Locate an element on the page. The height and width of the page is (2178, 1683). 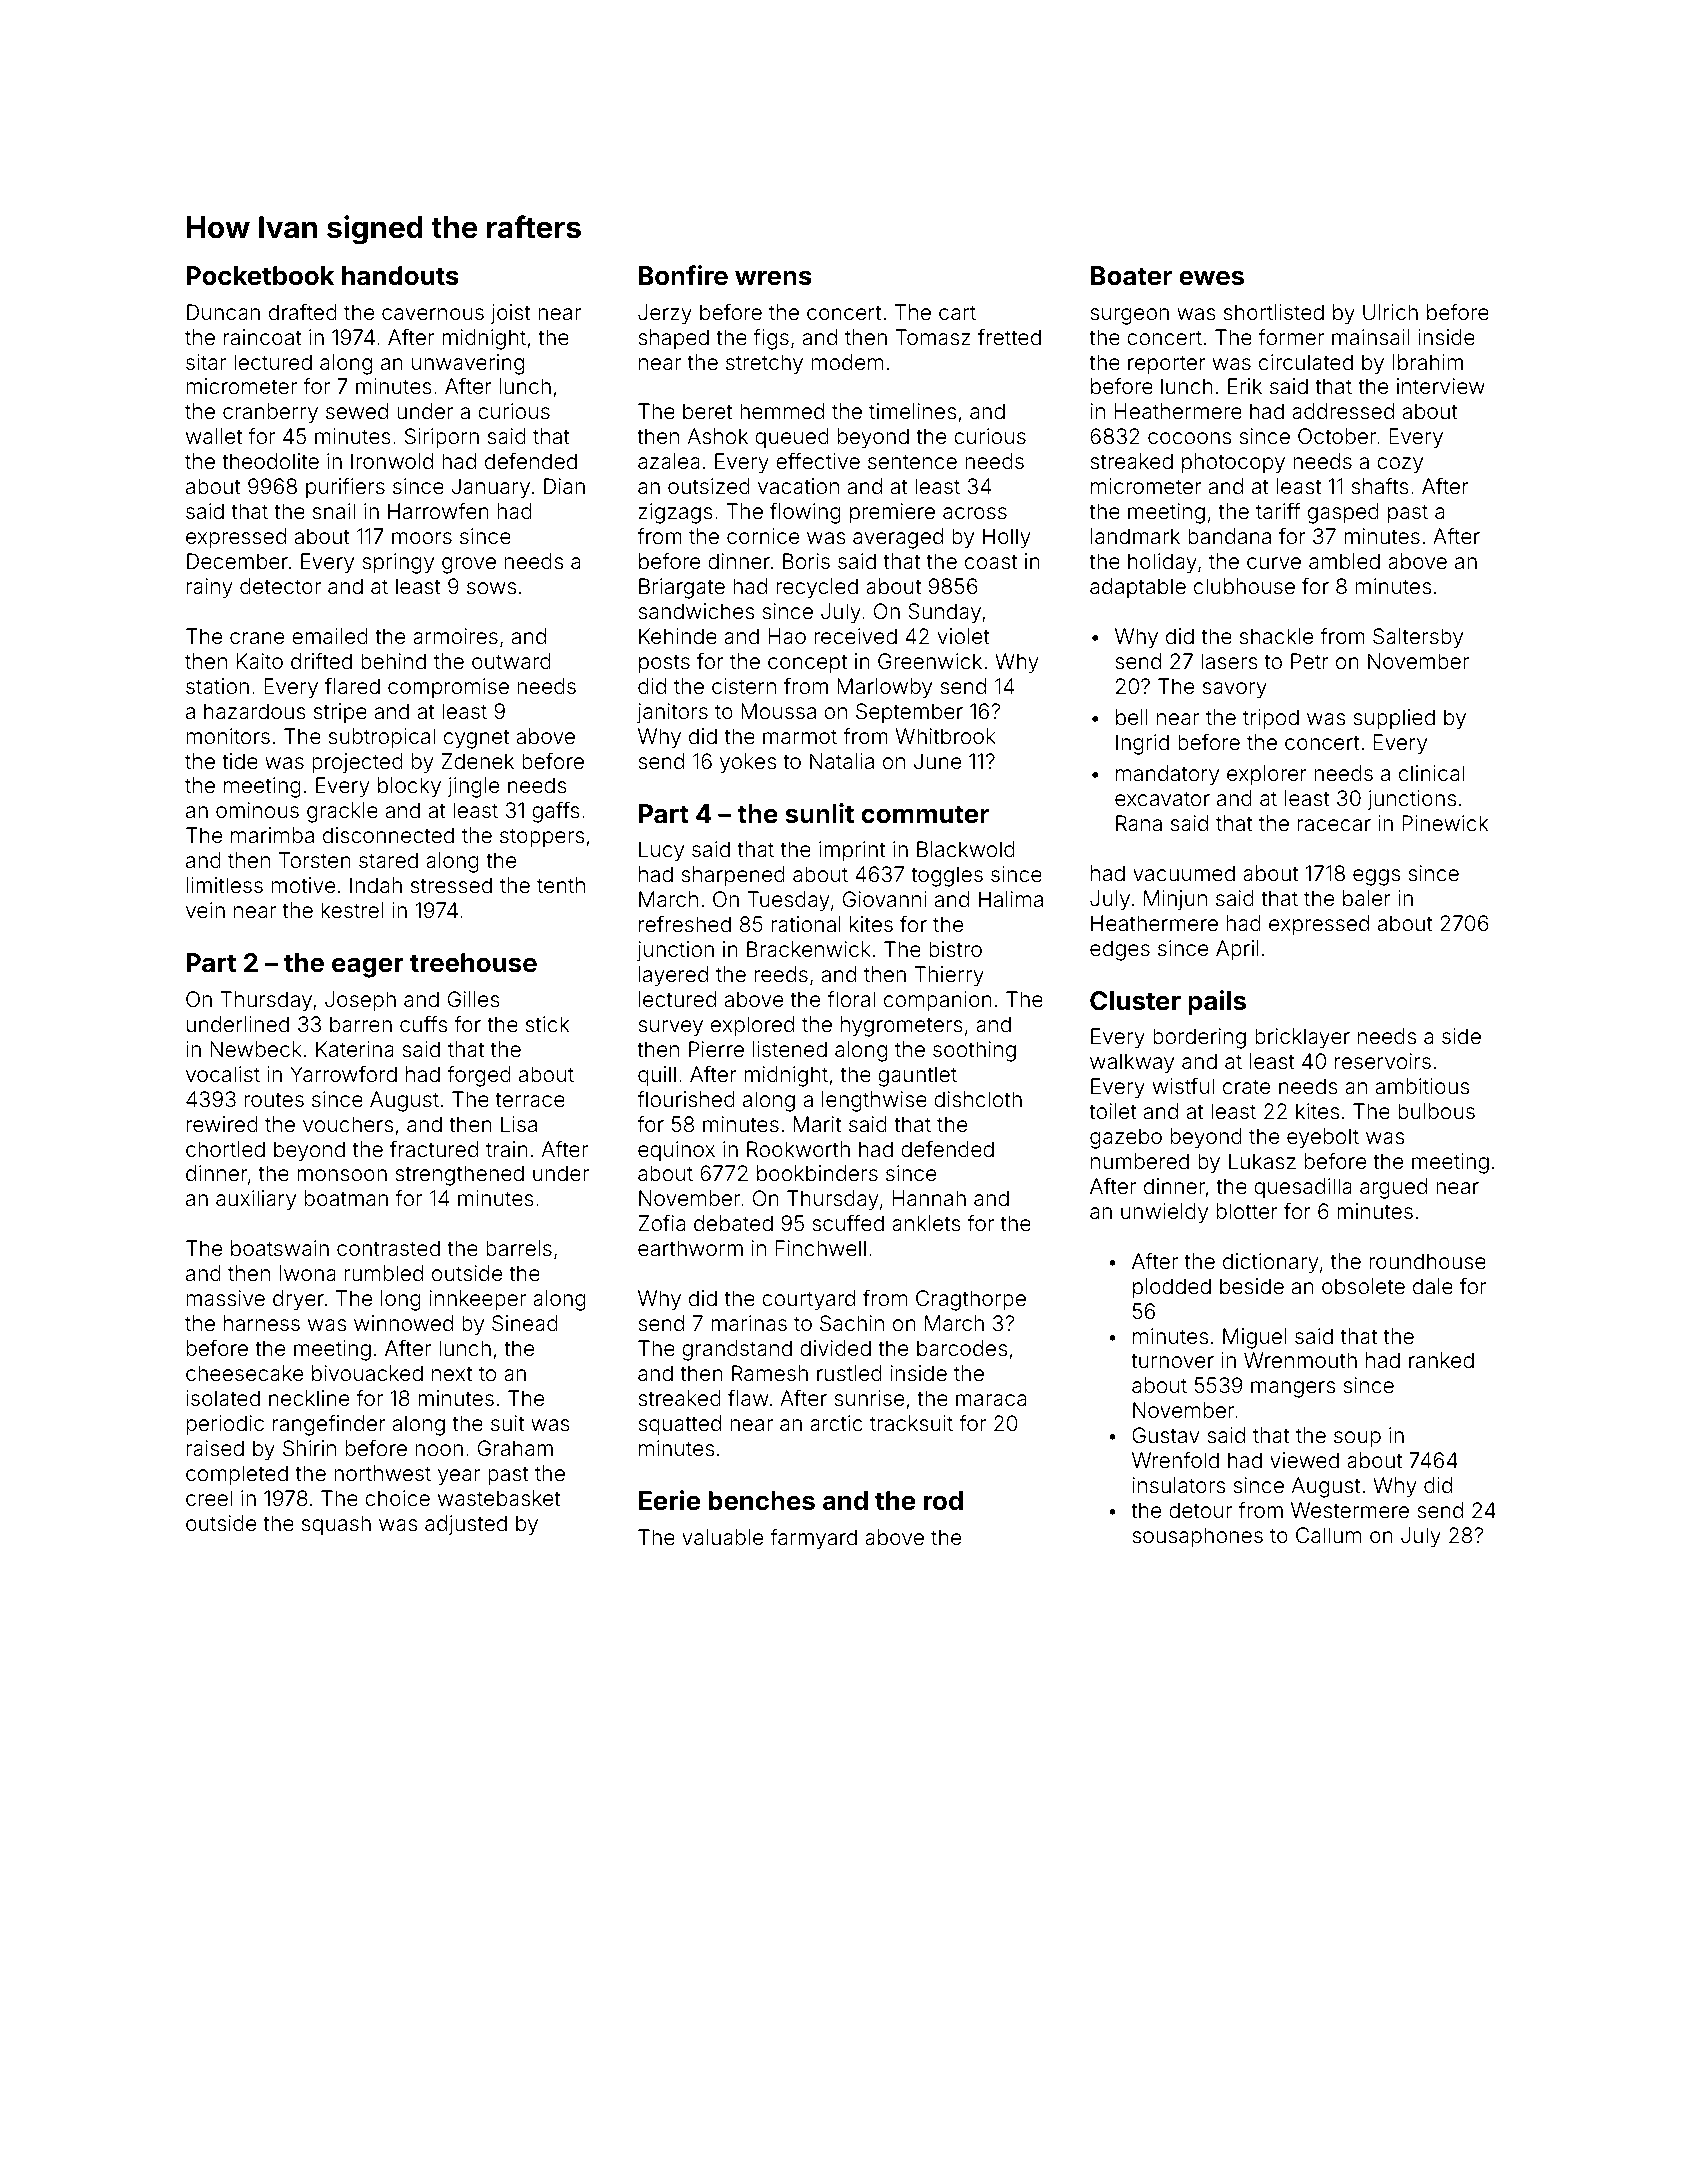
dryer is located at coordinates (298, 1300).
